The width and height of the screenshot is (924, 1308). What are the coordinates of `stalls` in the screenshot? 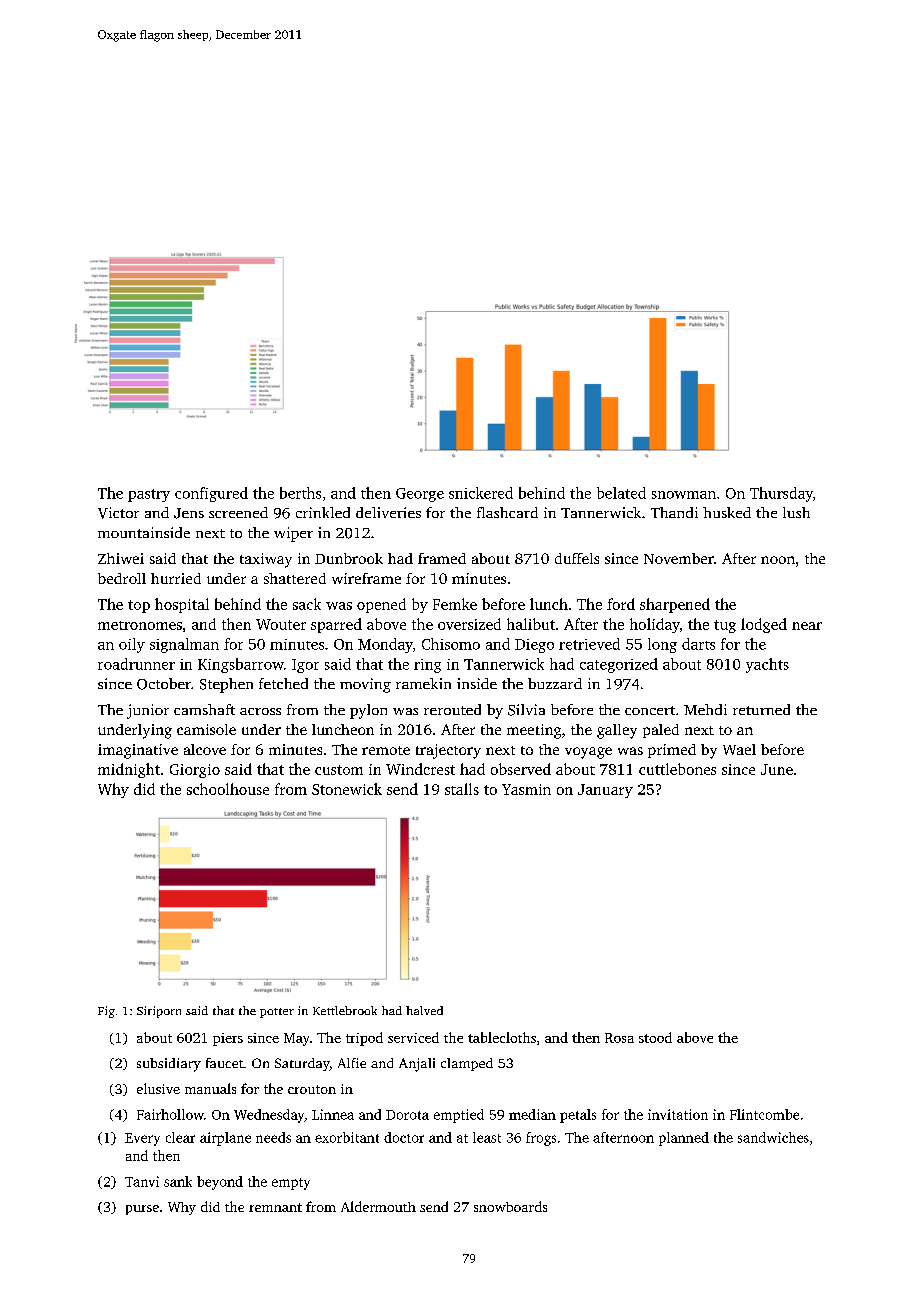 It's located at (462, 789).
